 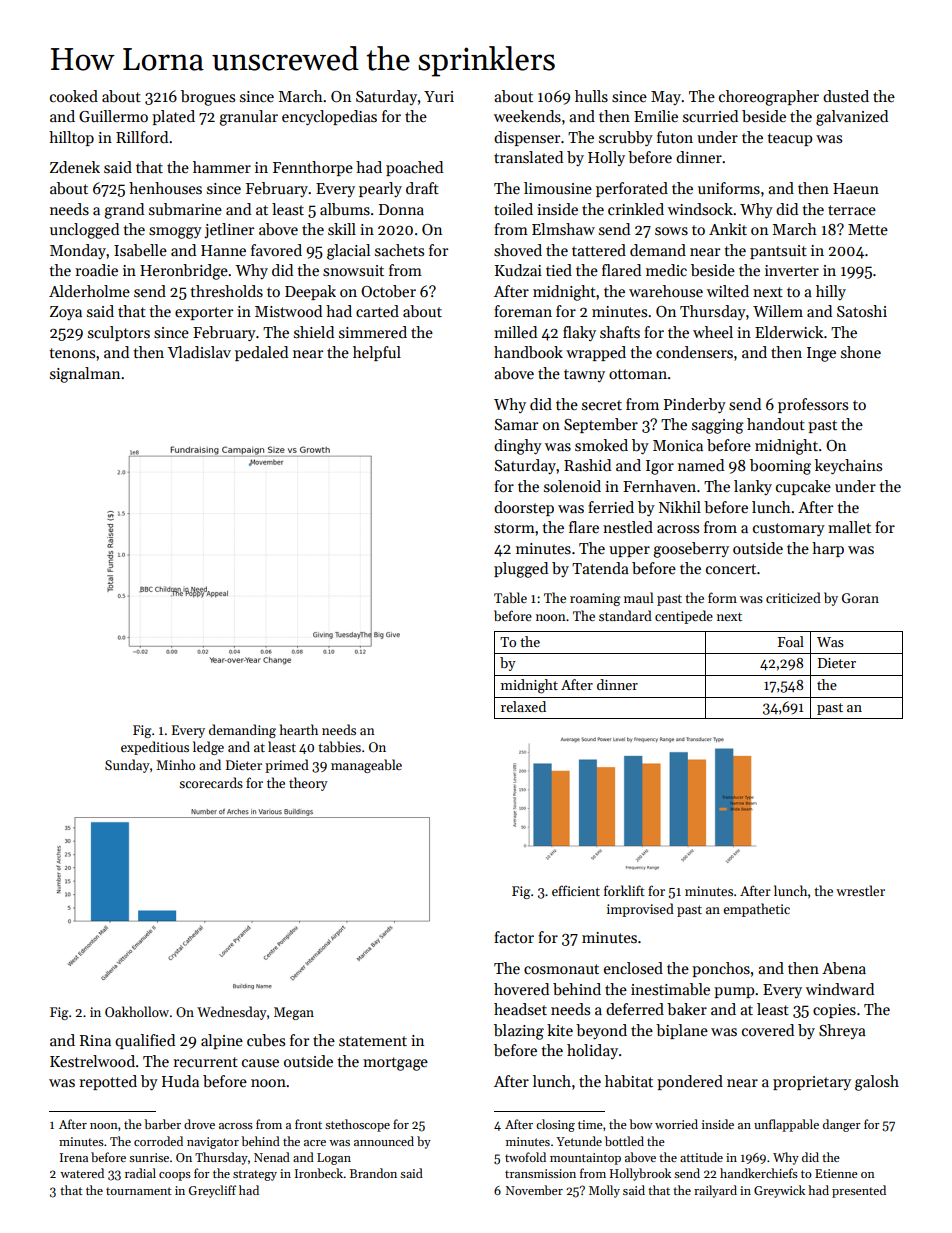 I want to click on Oakhollow, so click(x=137, y=1011).
